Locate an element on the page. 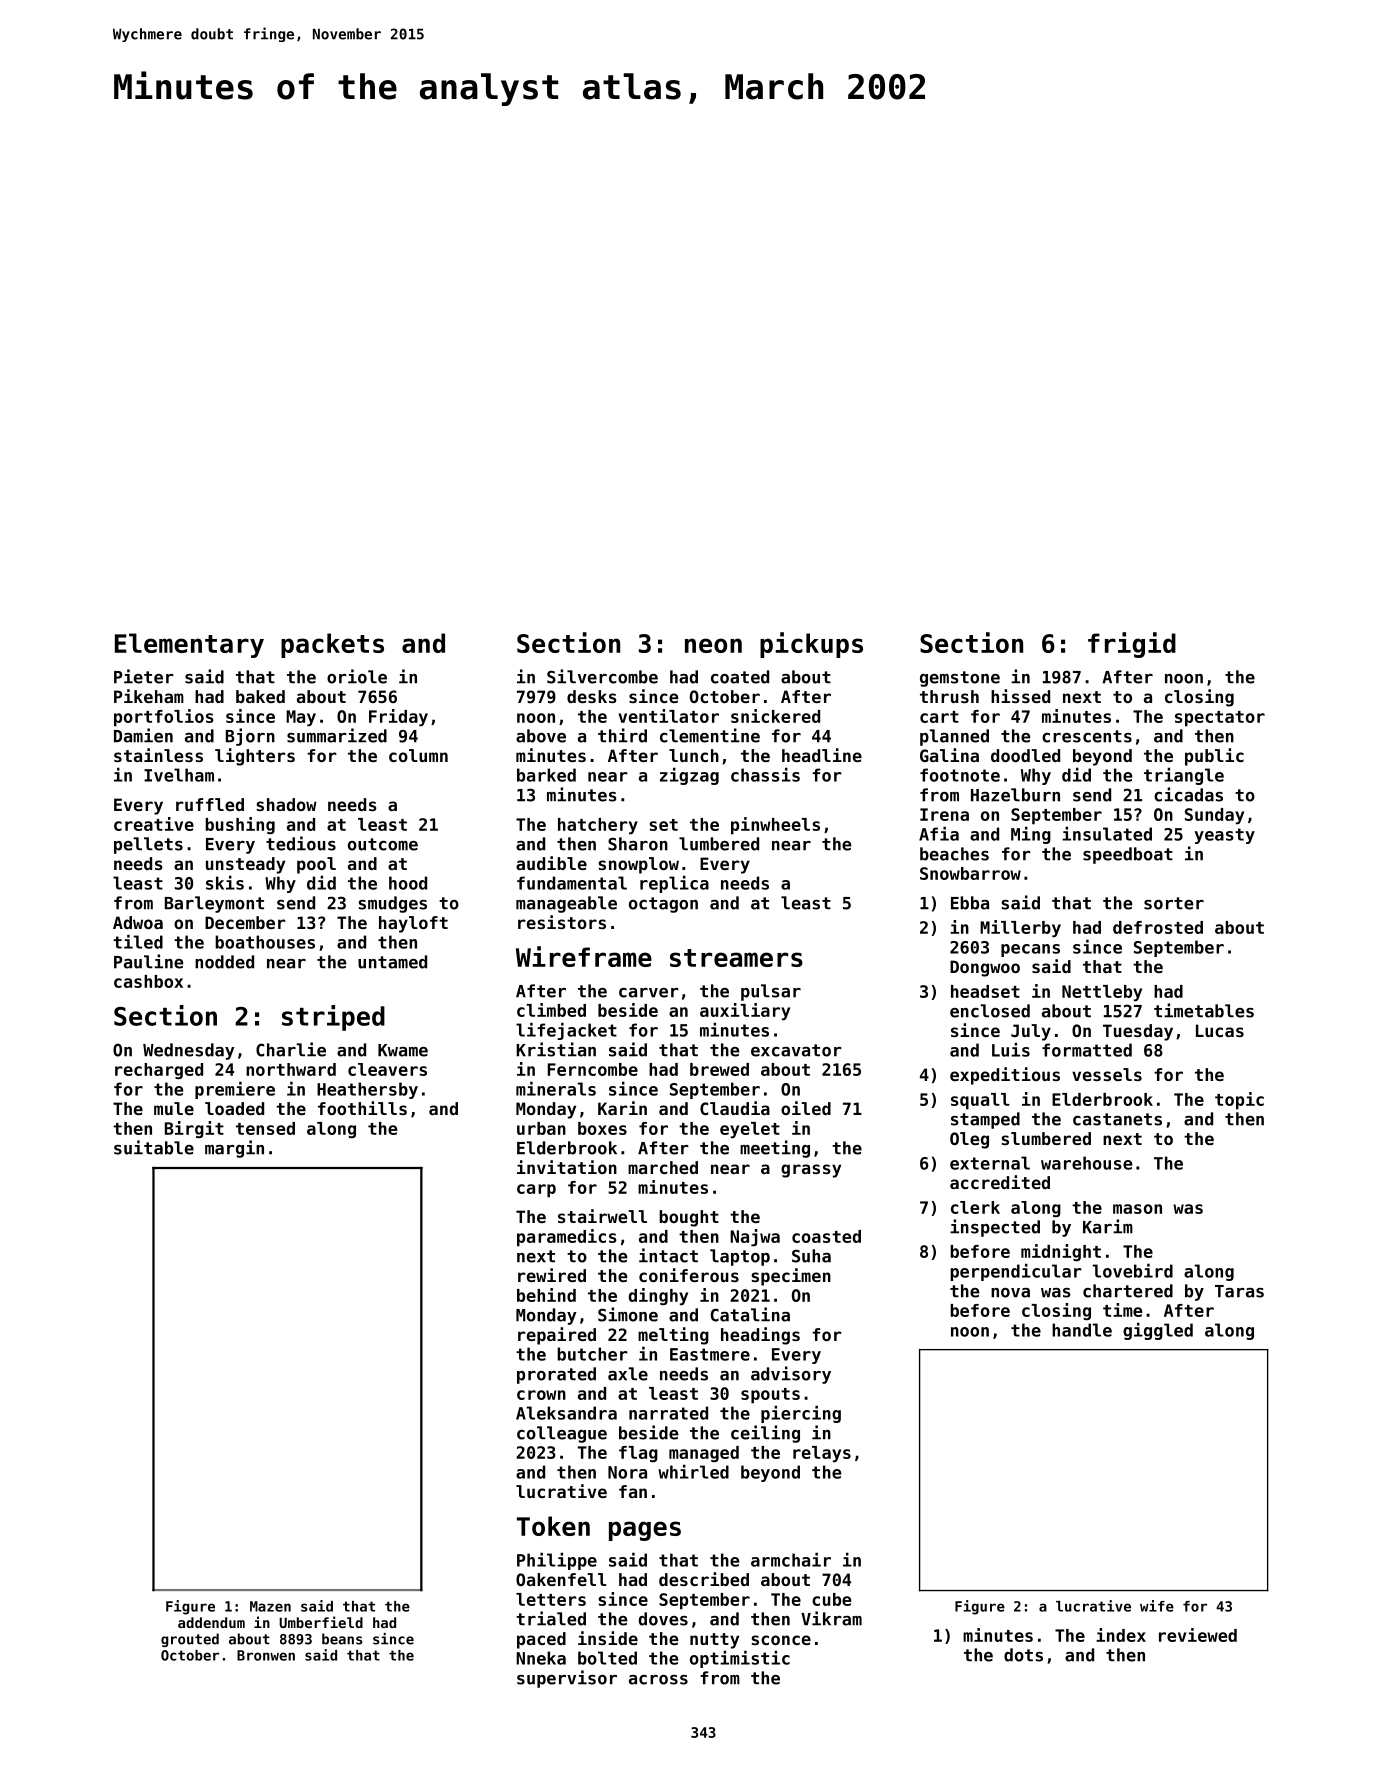  pulsar is located at coordinates (771, 992).
